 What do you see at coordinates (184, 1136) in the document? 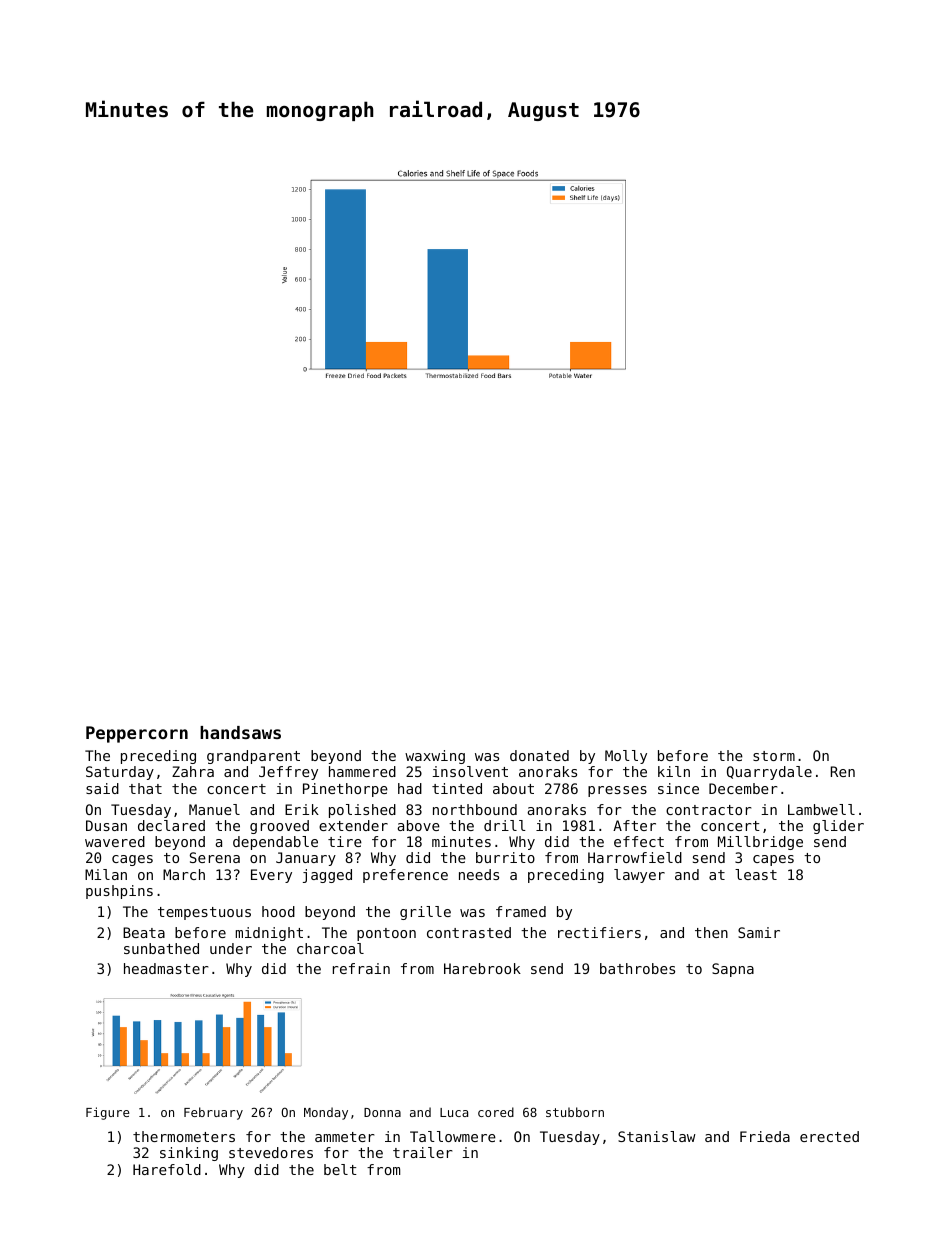
I see `thermometers` at bounding box center [184, 1136].
